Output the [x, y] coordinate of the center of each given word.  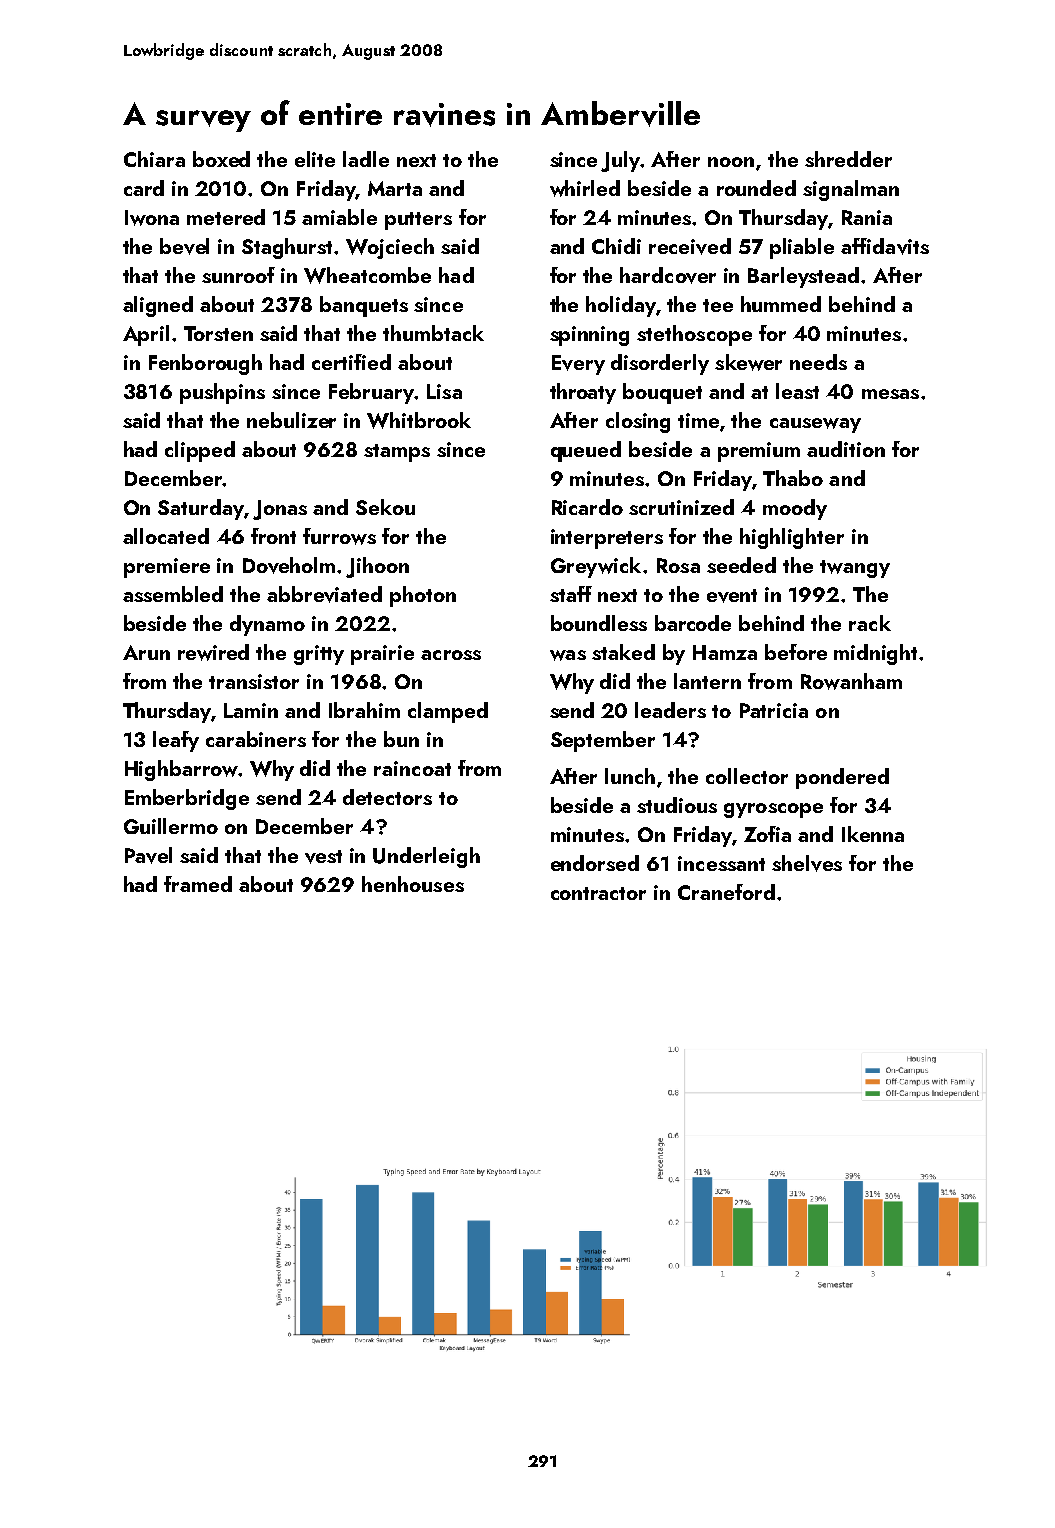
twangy [855, 569]
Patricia [774, 710]
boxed [221, 159]
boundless [599, 623]
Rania [867, 217]
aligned [158, 306]
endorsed [595, 863]
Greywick [596, 567]
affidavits [885, 246]
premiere [167, 568]
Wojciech [390, 248]
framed [198, 884]
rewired [213, 652]
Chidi [616, 246]
